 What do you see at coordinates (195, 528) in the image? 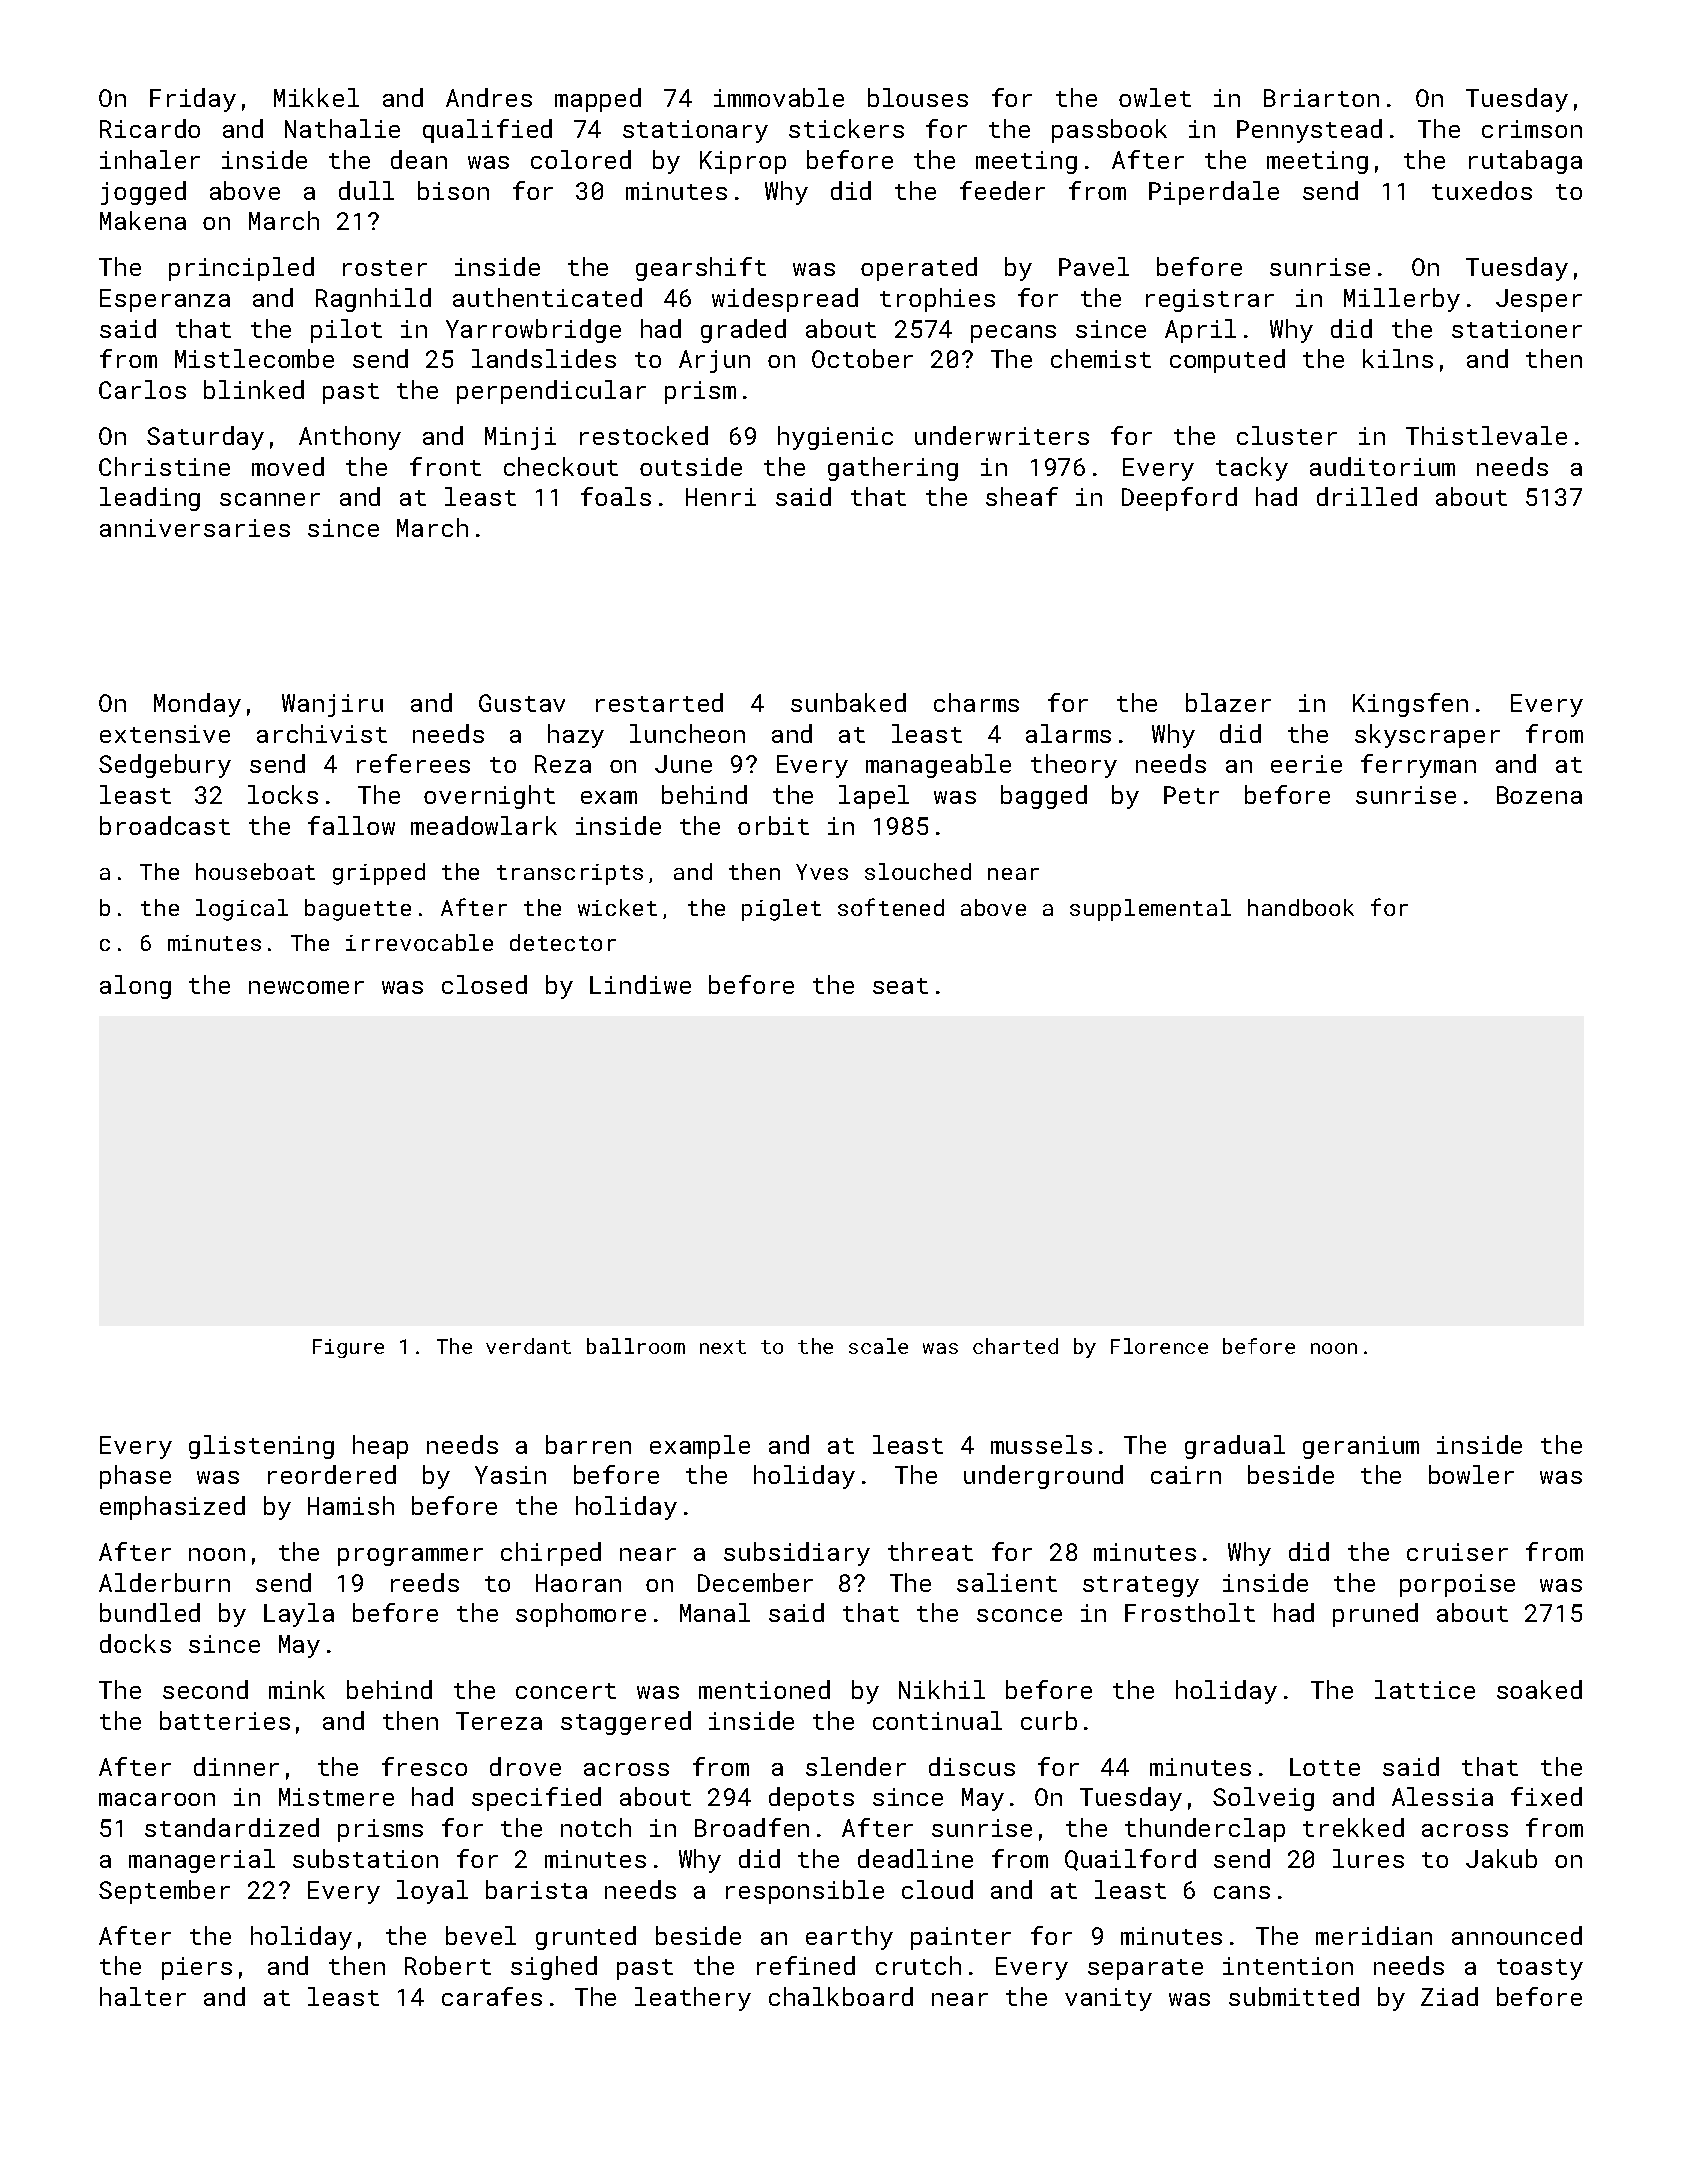
I see `anniversaries` at bounding box center [195, 528].
